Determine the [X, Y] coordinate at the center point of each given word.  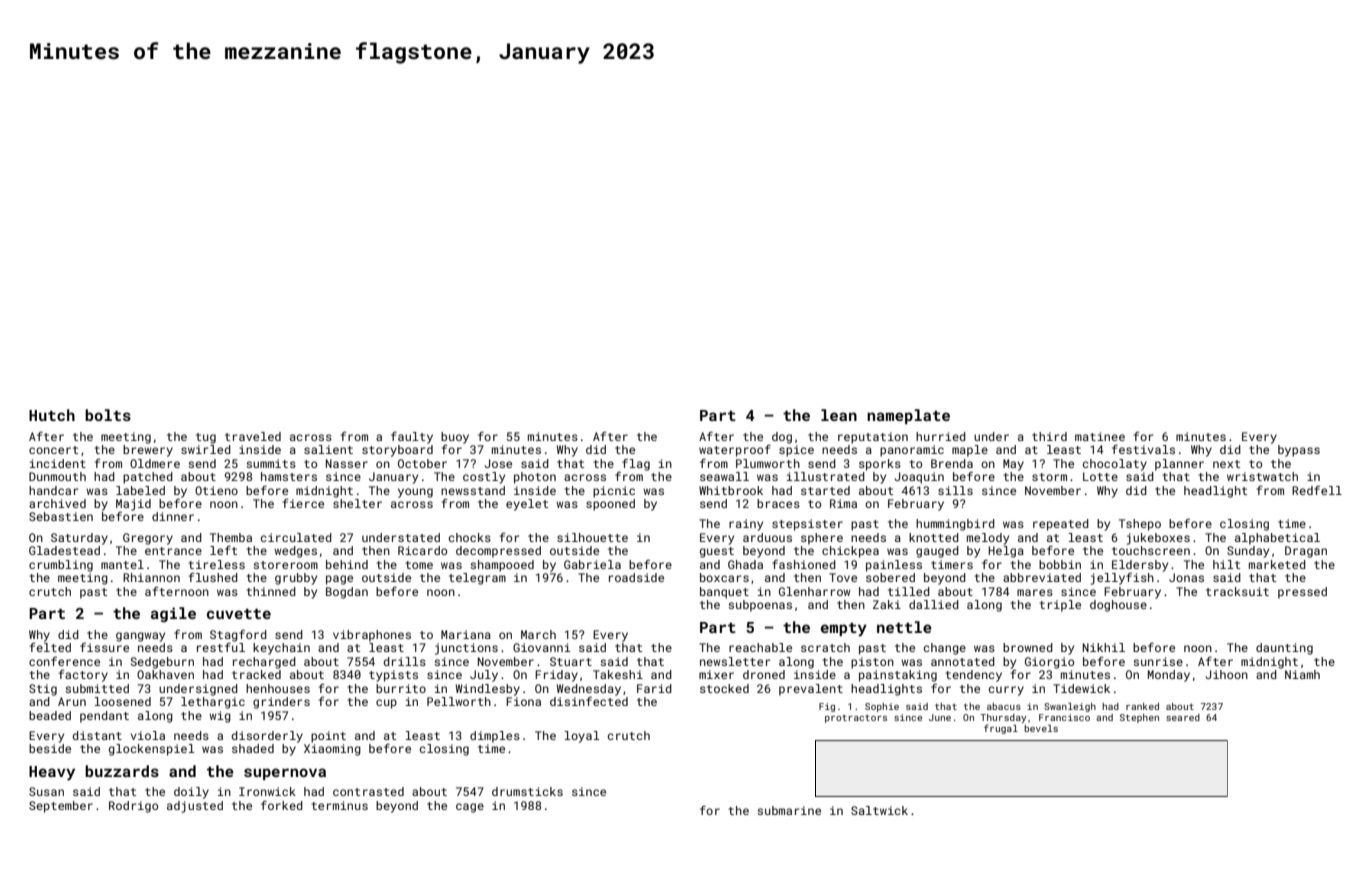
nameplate [908, 416]
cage [470, 808]
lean [839, 415]
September [61, 807]
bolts [108, 415]
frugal [1001, 729]
